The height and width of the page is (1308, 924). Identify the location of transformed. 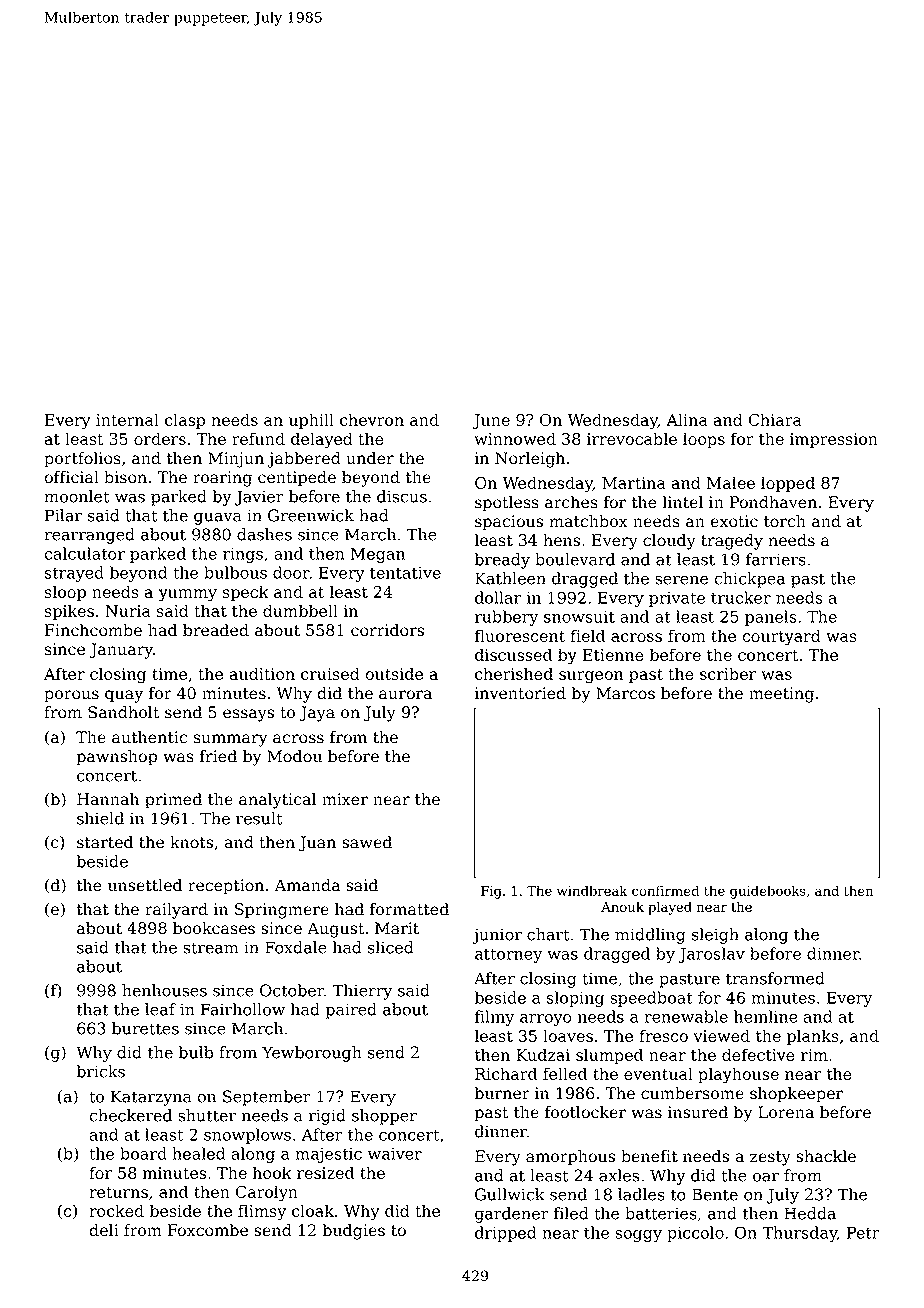
(775, 978).
